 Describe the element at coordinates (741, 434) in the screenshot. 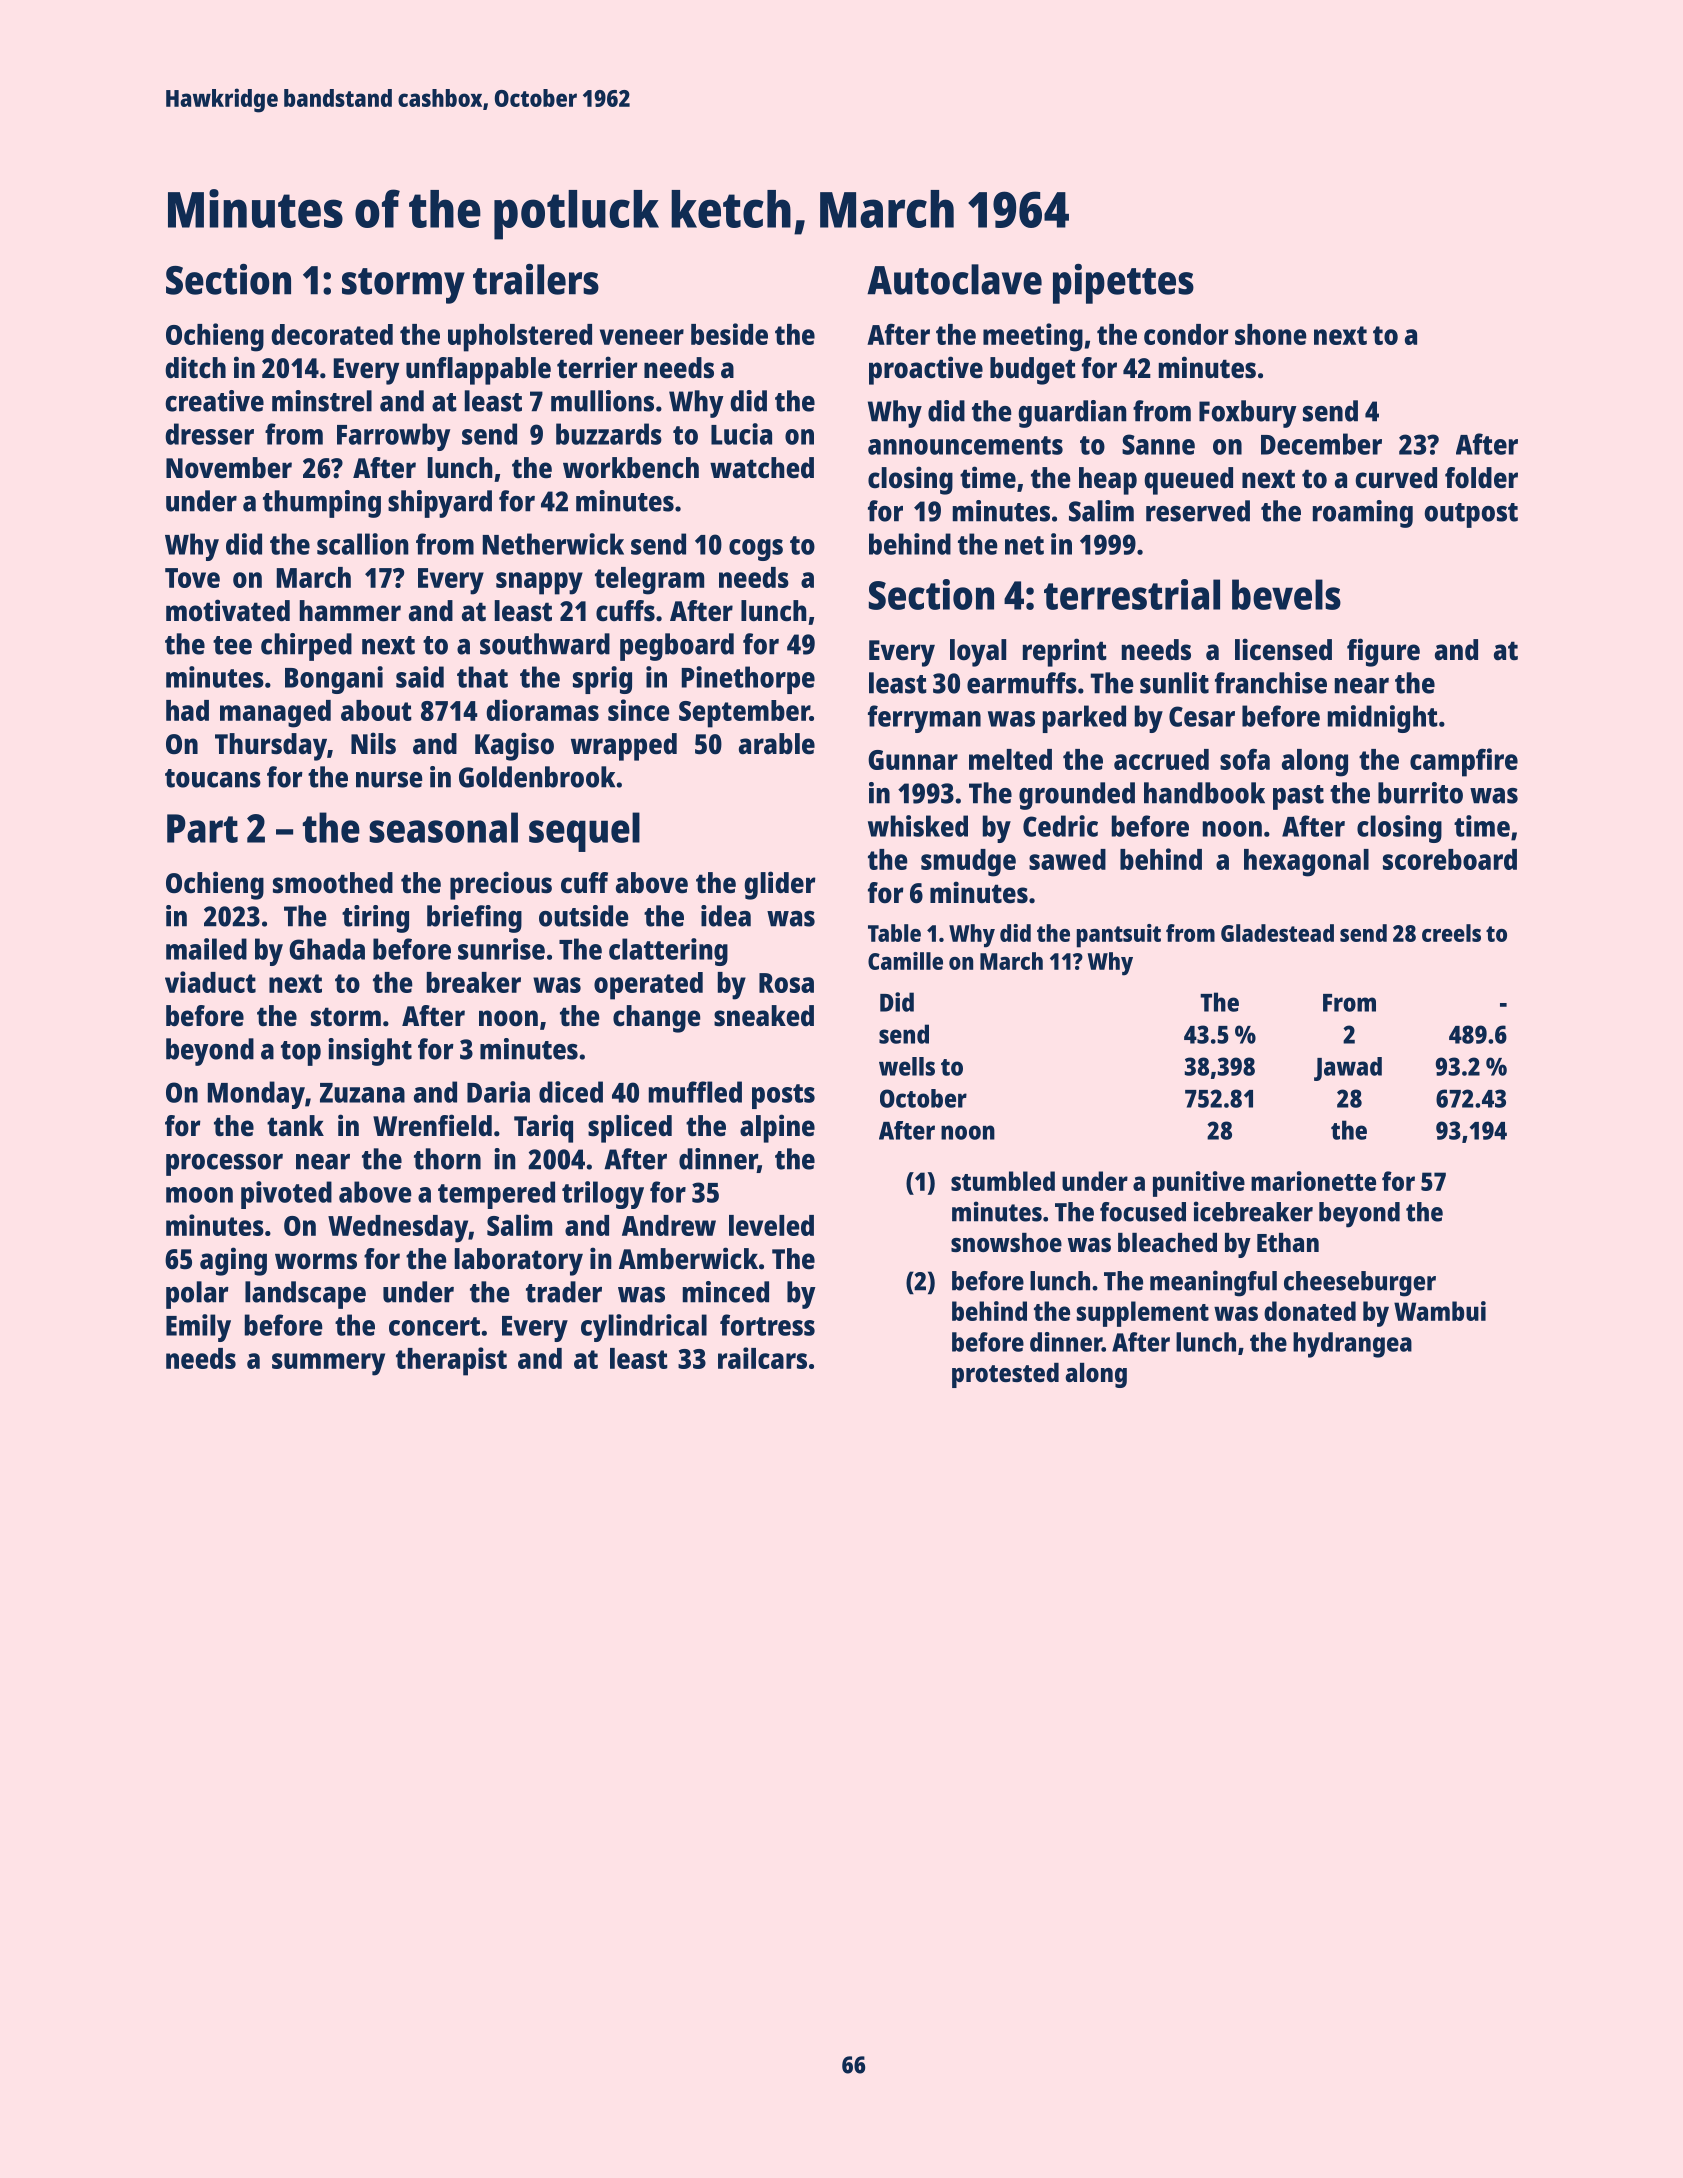

I see `Lucia` at that location.
